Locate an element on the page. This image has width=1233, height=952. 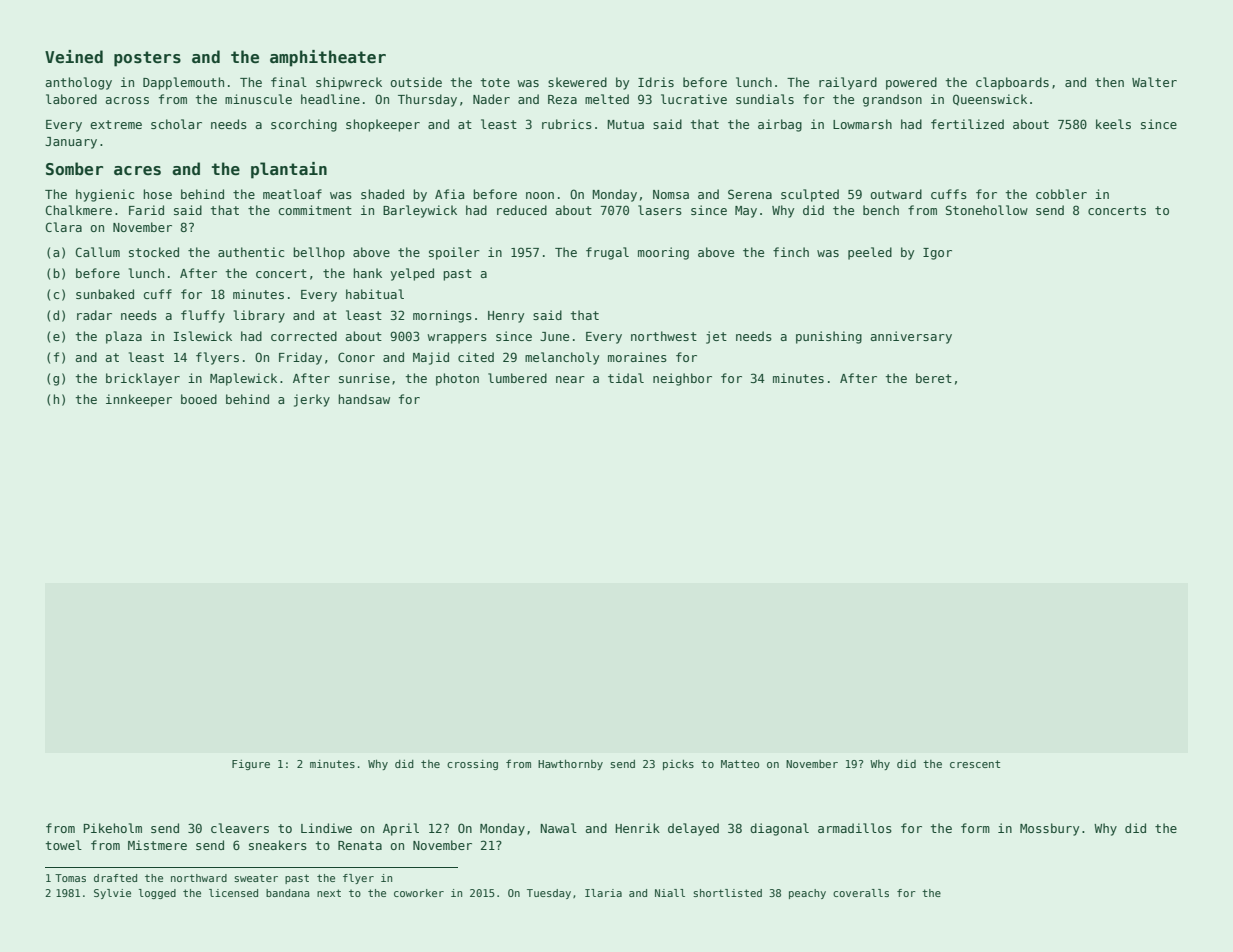
photon is located at coordinates (457, 379).
